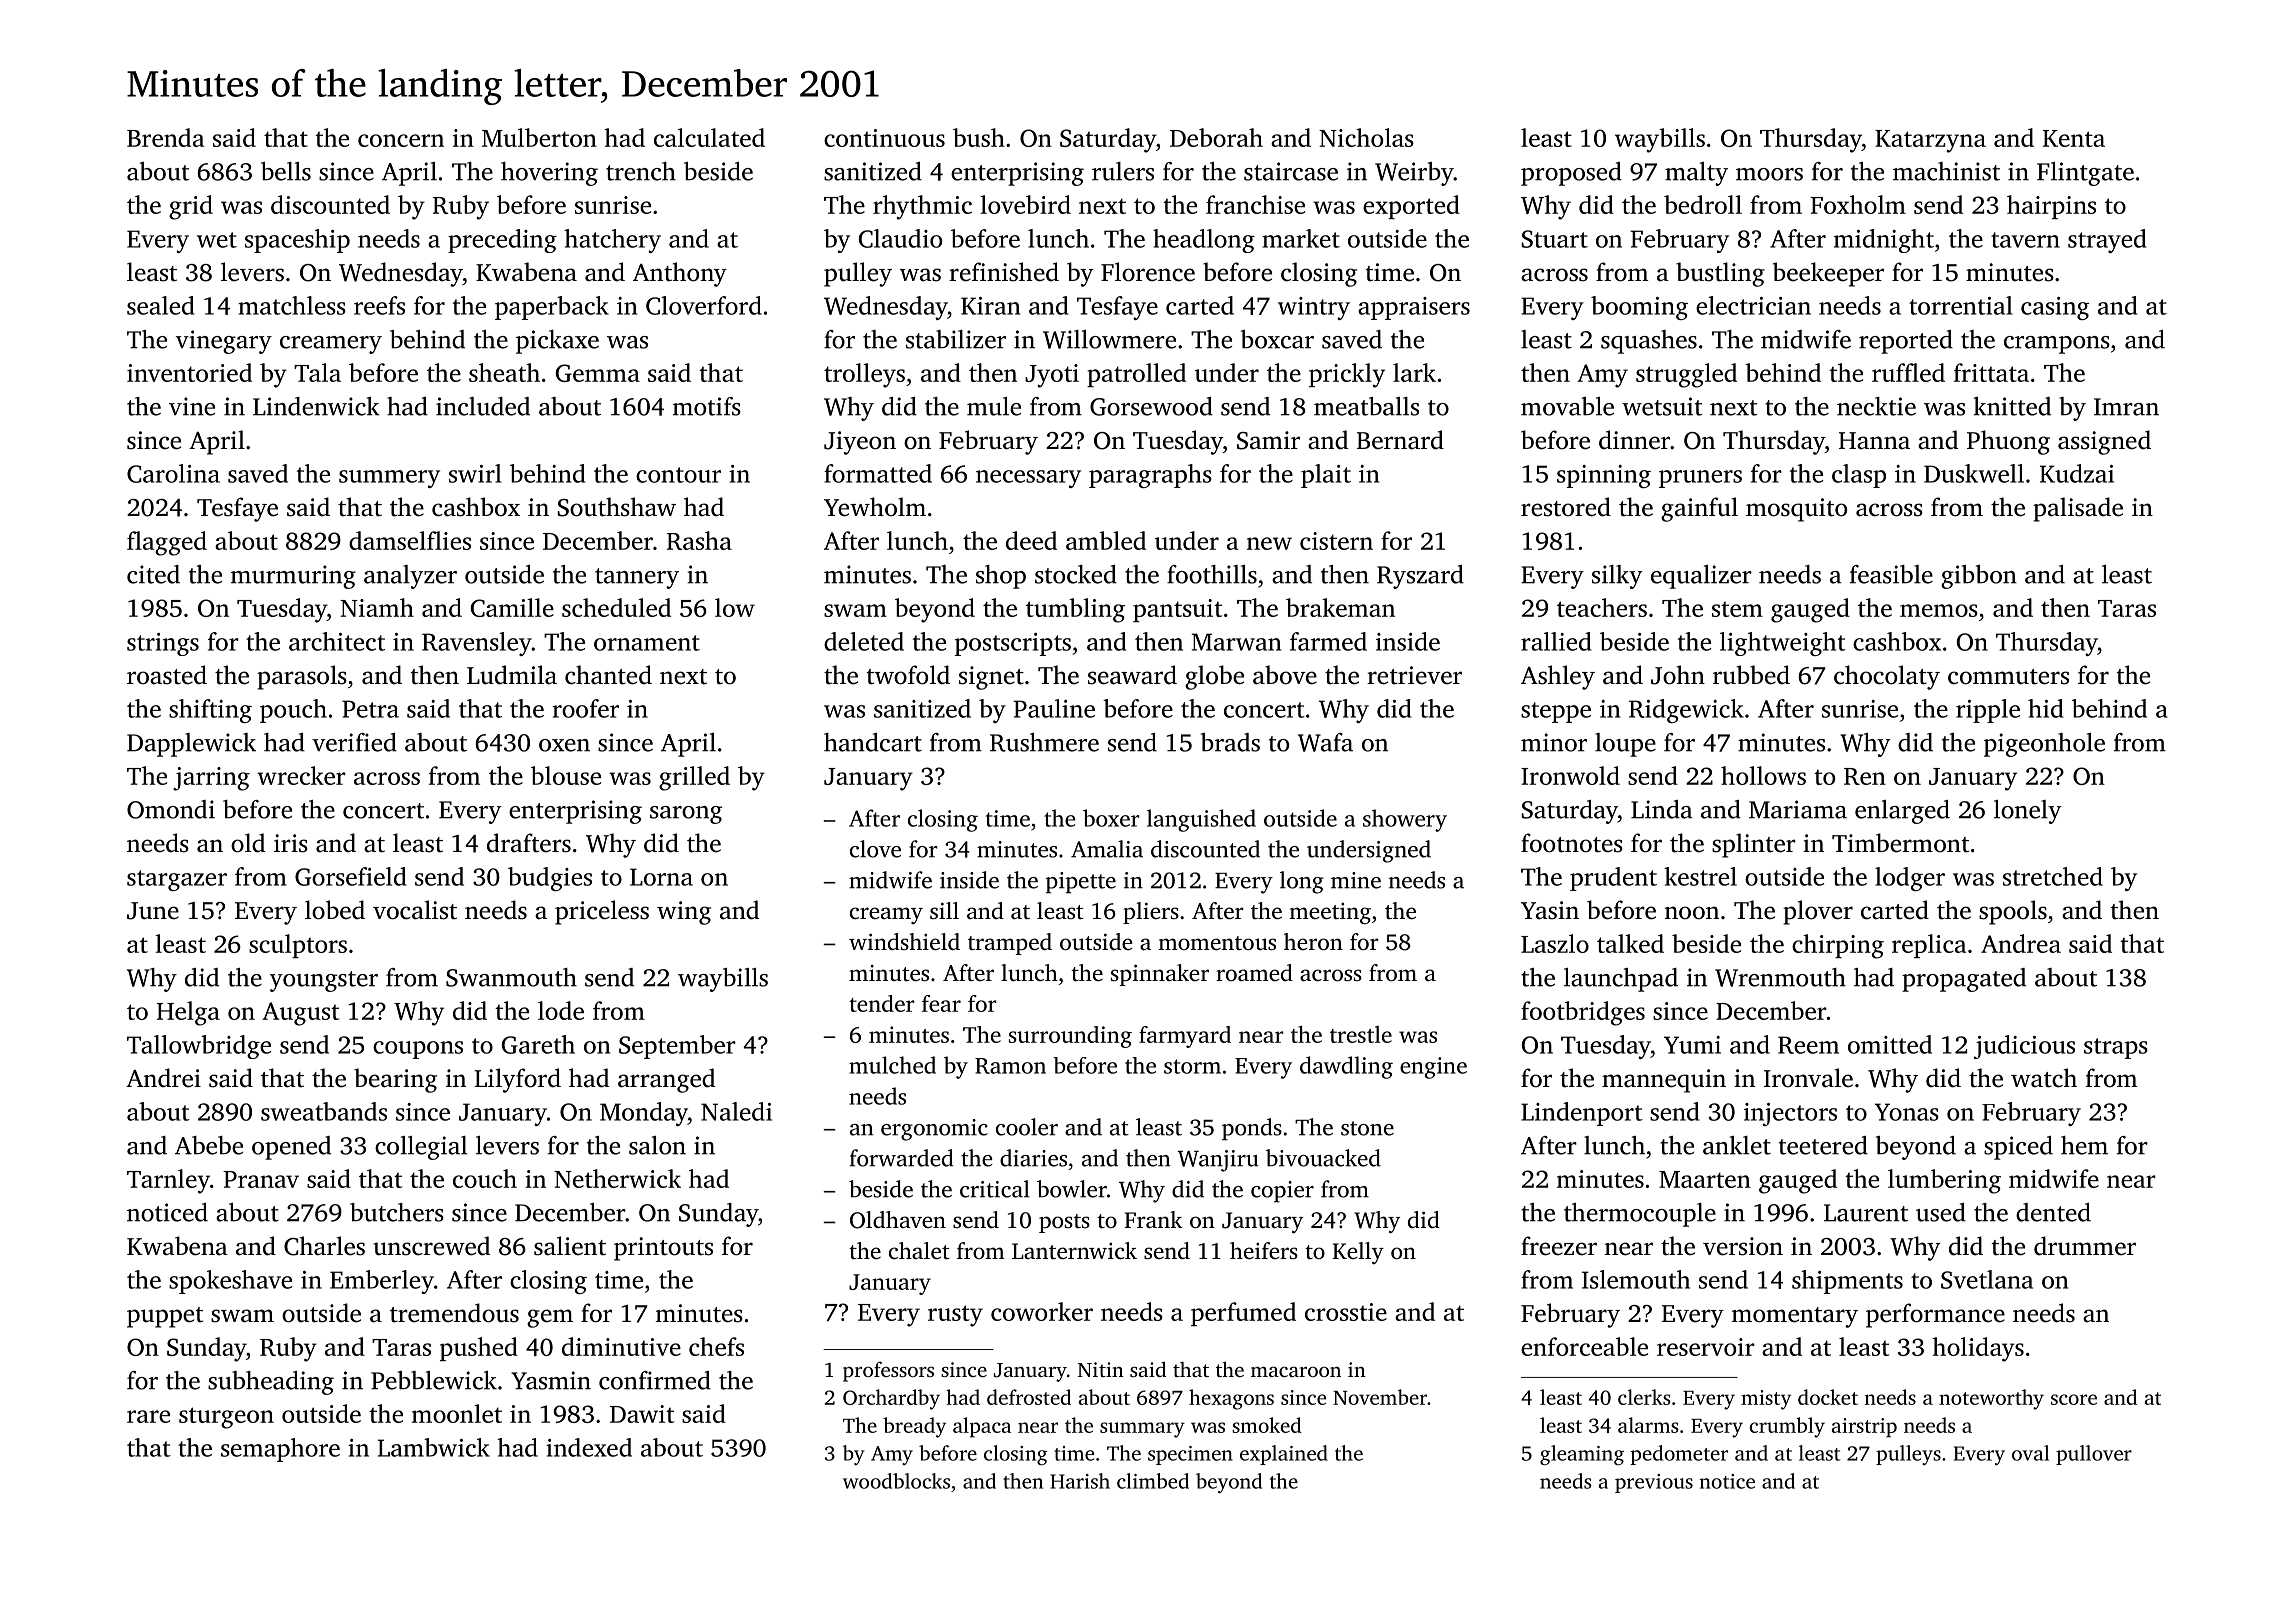  Describe the element at coordinates (1876, 406) in the image. I see `necktie` at that location.
